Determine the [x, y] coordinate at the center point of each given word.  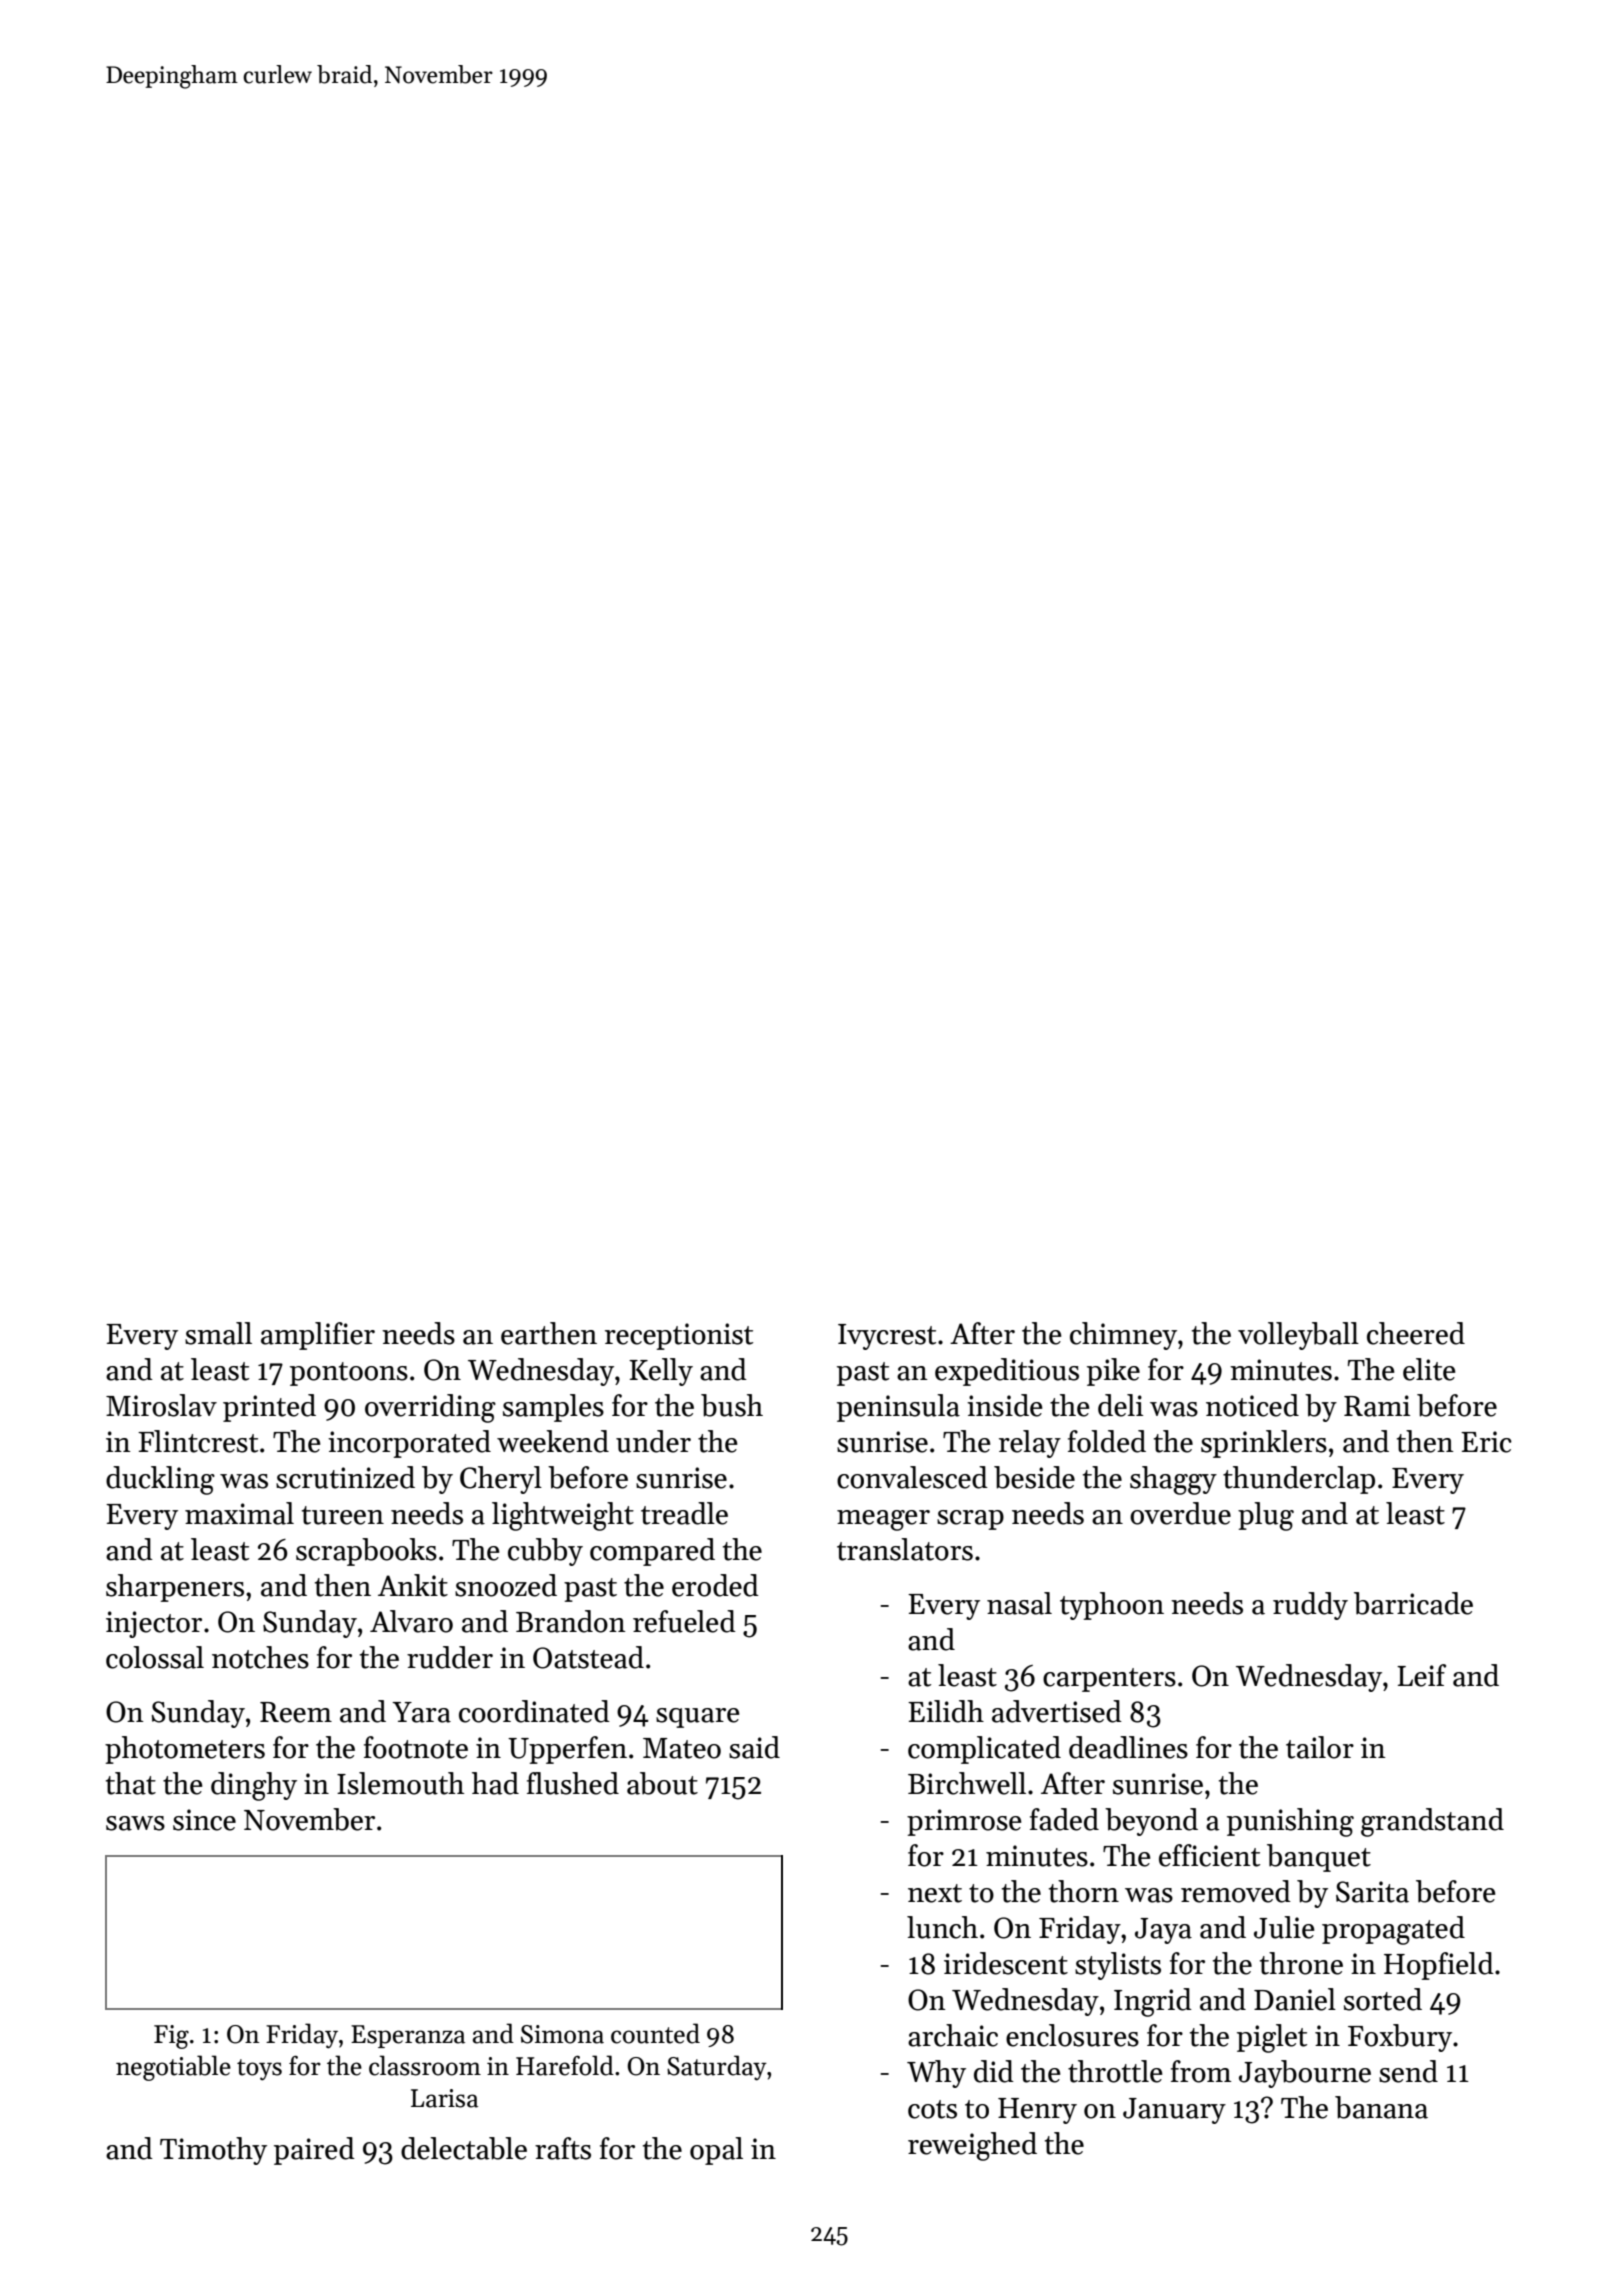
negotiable [173, 2068]
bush [732, 1405]
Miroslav [161, 1405]
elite [1429, 1369]
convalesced [912, 1477]
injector [154, 1624]
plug [1266, 1516]
